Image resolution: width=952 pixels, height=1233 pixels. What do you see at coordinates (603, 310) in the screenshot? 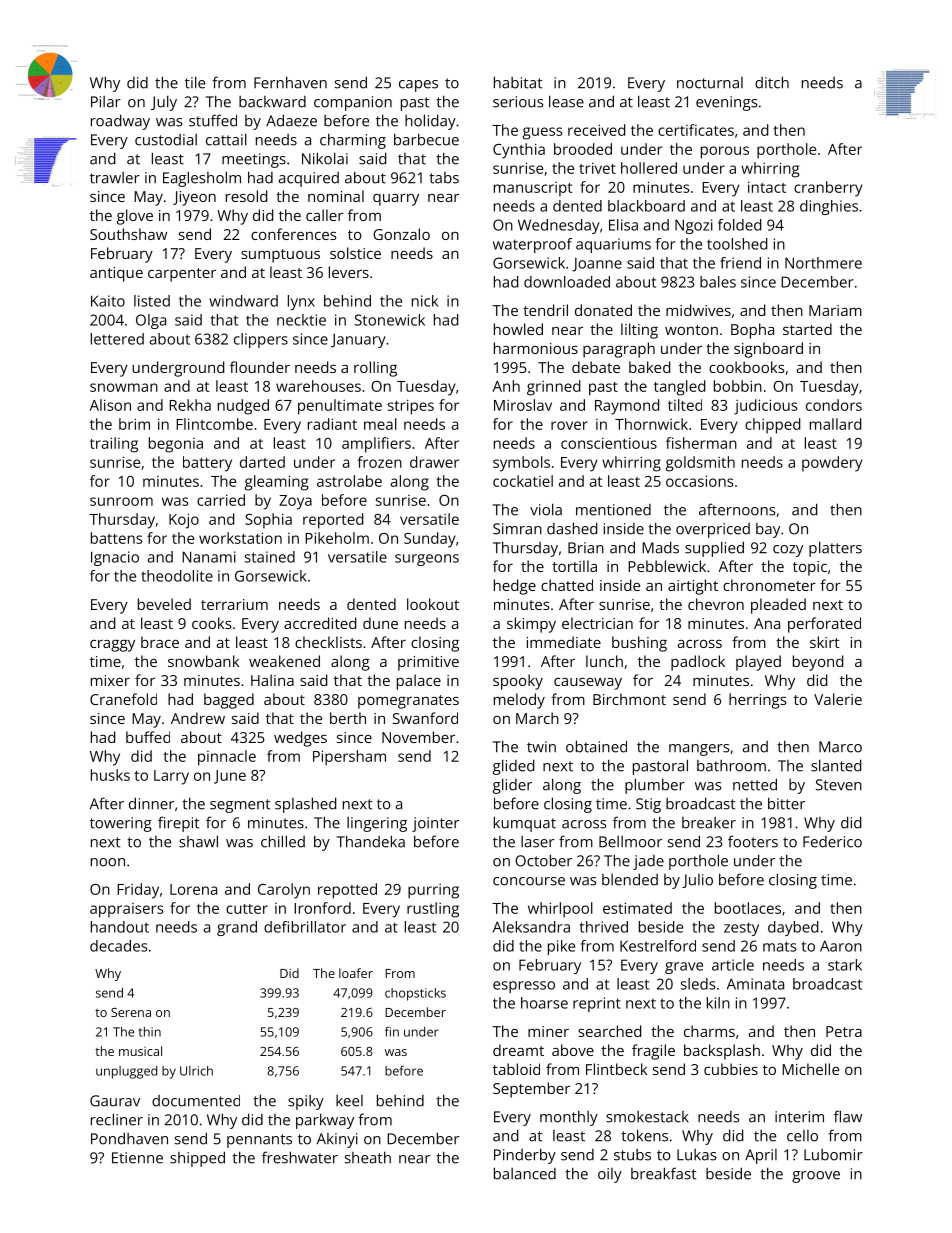
I see `donated` at bounding box center [603, 310].
